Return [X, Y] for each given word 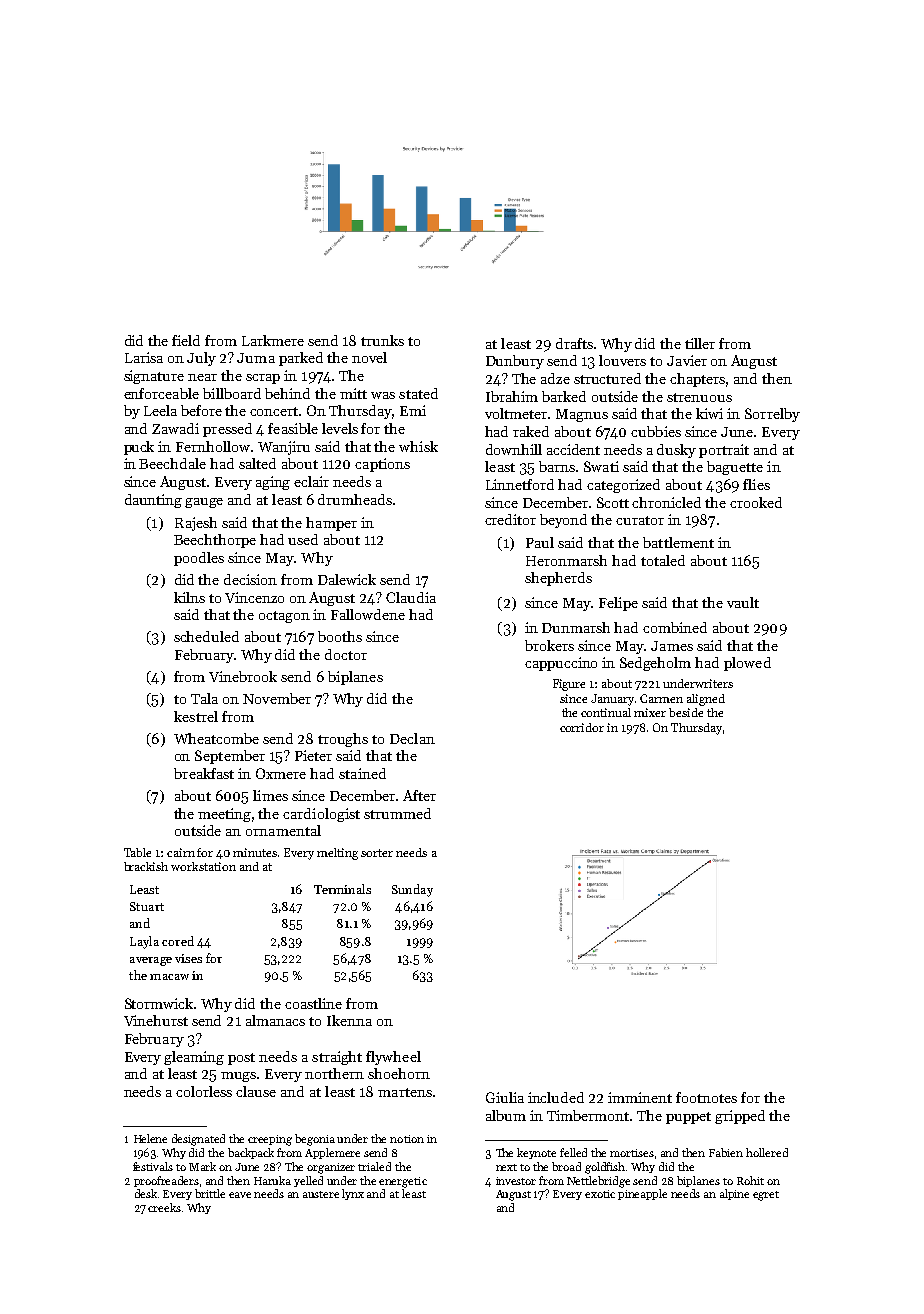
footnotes [706, 1097]
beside [686, 712]
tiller [700, 343]
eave [240, 1195]
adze [555, 378]
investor [516, 1181]
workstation [203, 866]
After [419, 795]
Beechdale [172, 463]
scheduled [206, 636]
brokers [549, 645]
